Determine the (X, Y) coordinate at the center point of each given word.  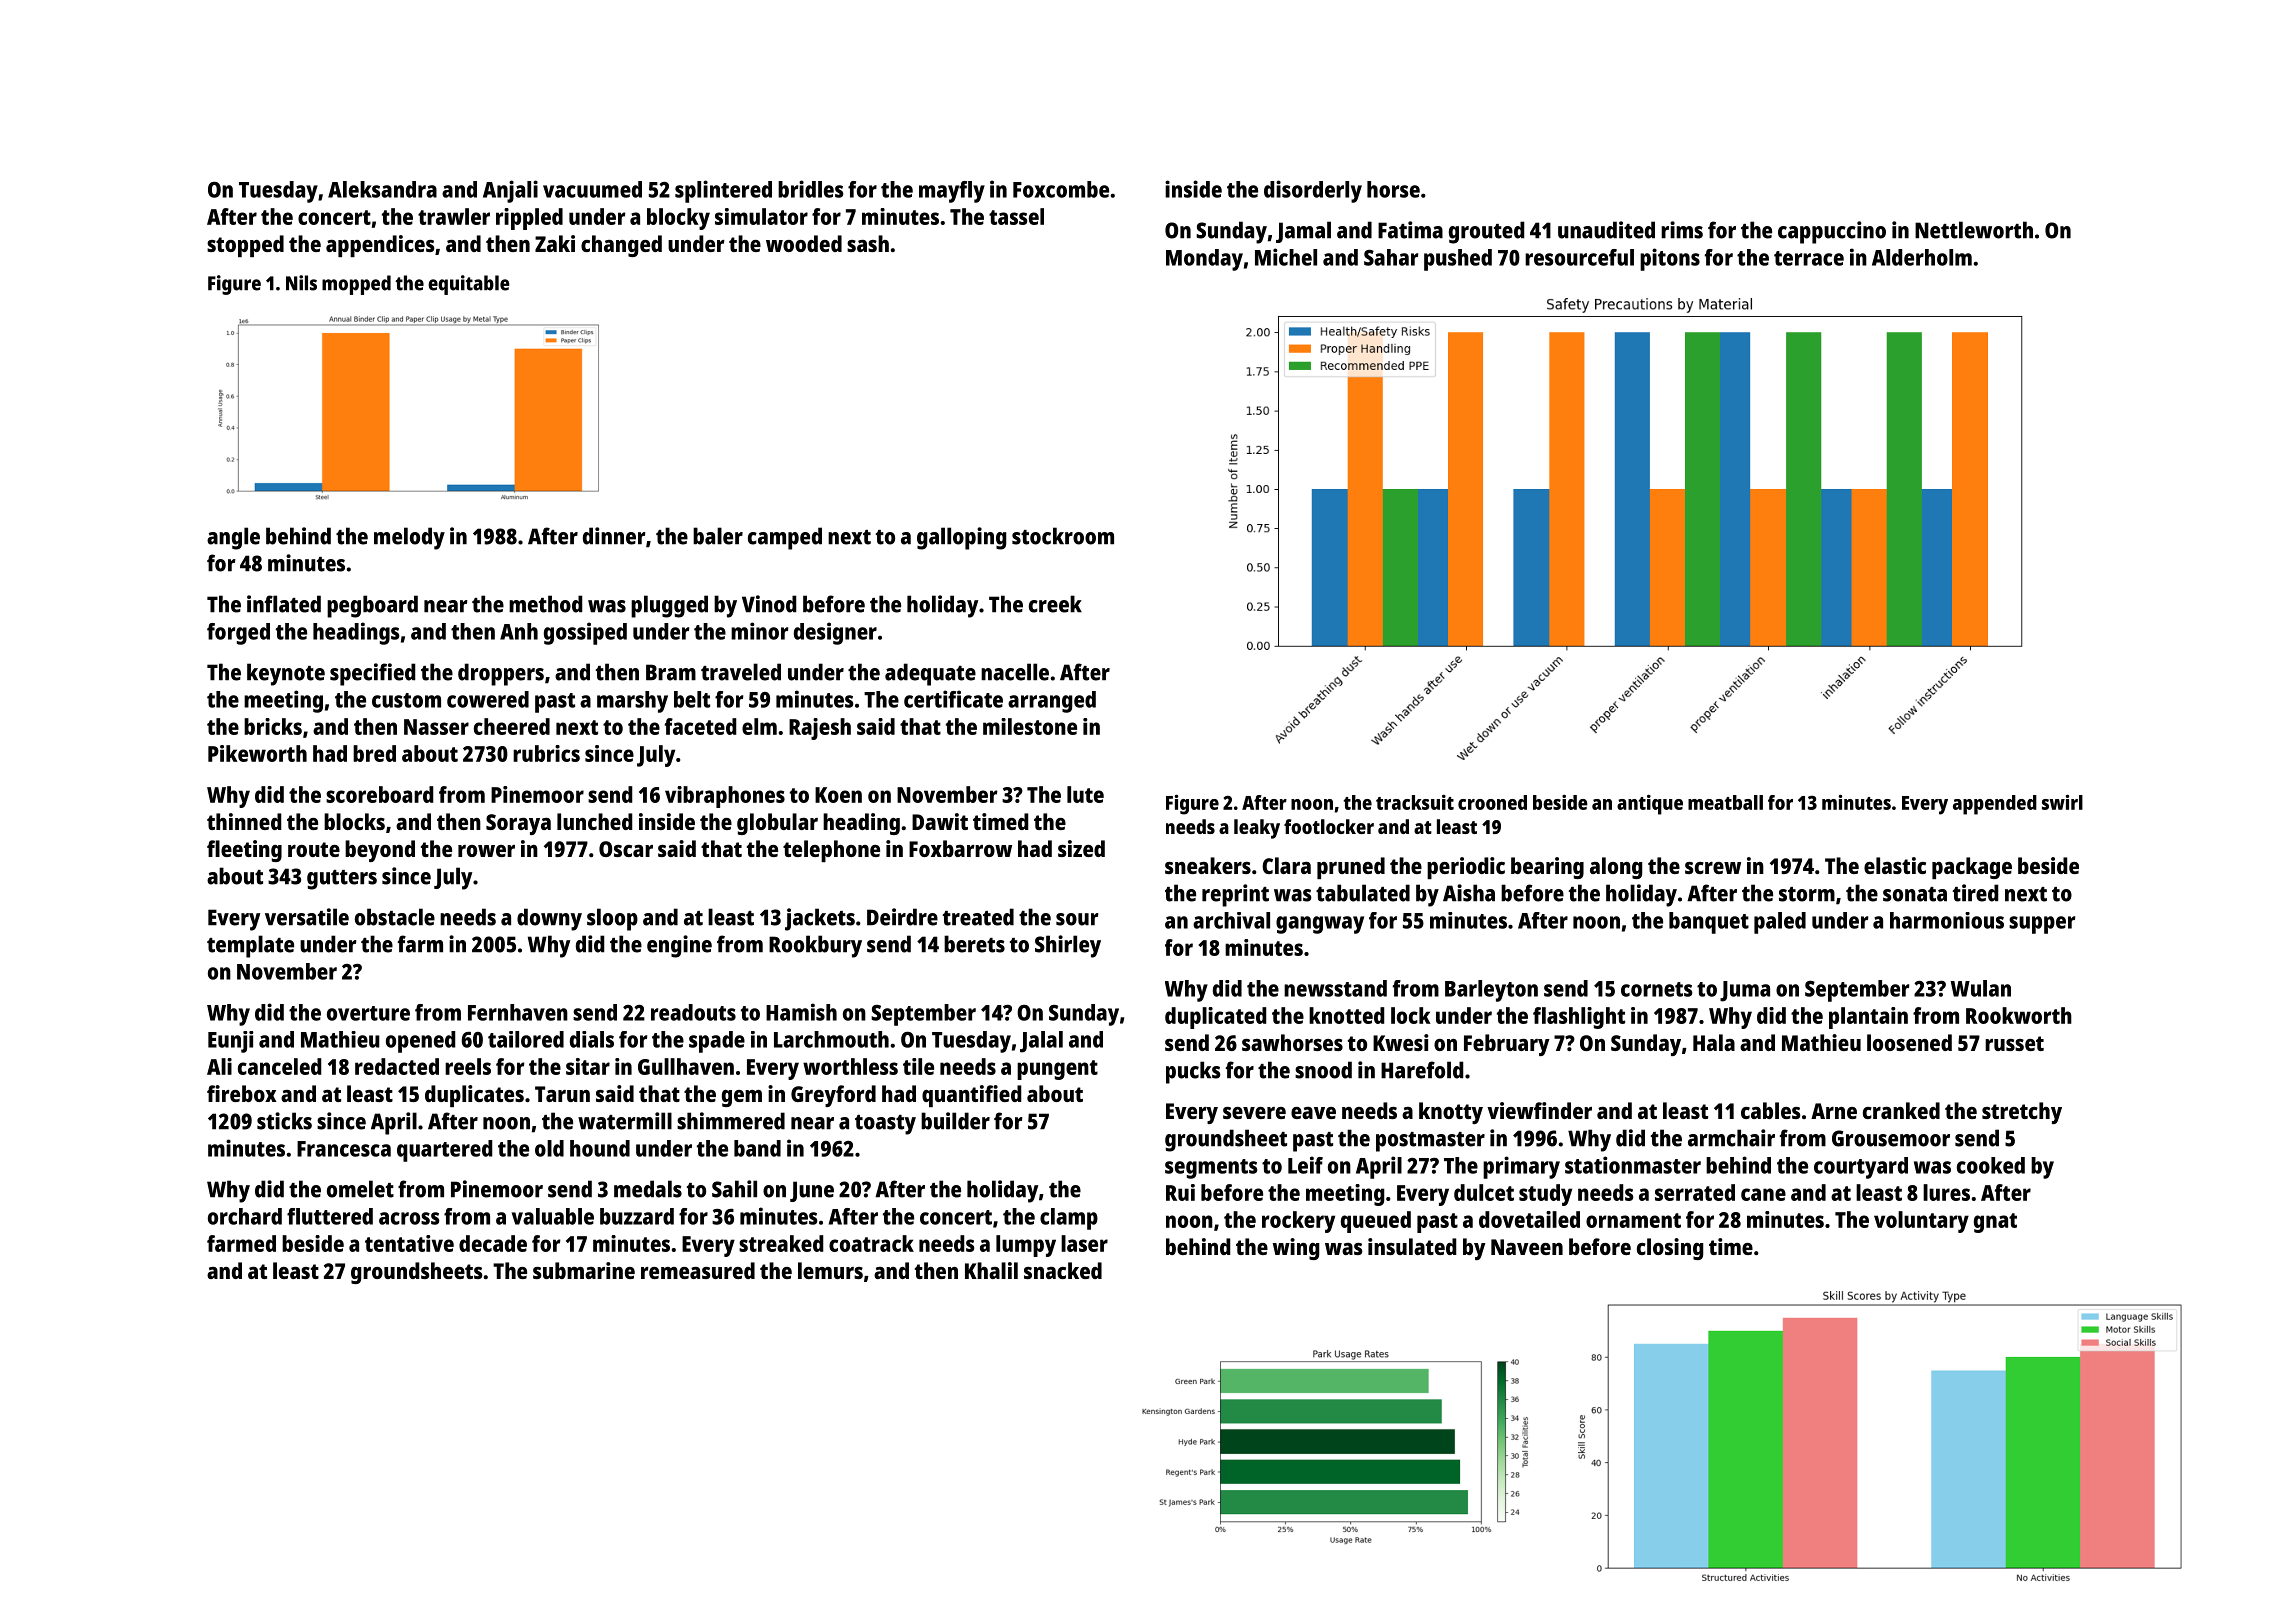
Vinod (769, 604)
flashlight (1579, 1018)
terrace (1809, 258)
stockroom (1063, 536)
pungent (1057, 1070)
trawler (454, 216)
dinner (614, 536)
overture (368, 1013)
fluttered (330, 1216)
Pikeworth (257, 753)
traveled (741, 672)
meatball (1725, 802)
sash (868, 243)
